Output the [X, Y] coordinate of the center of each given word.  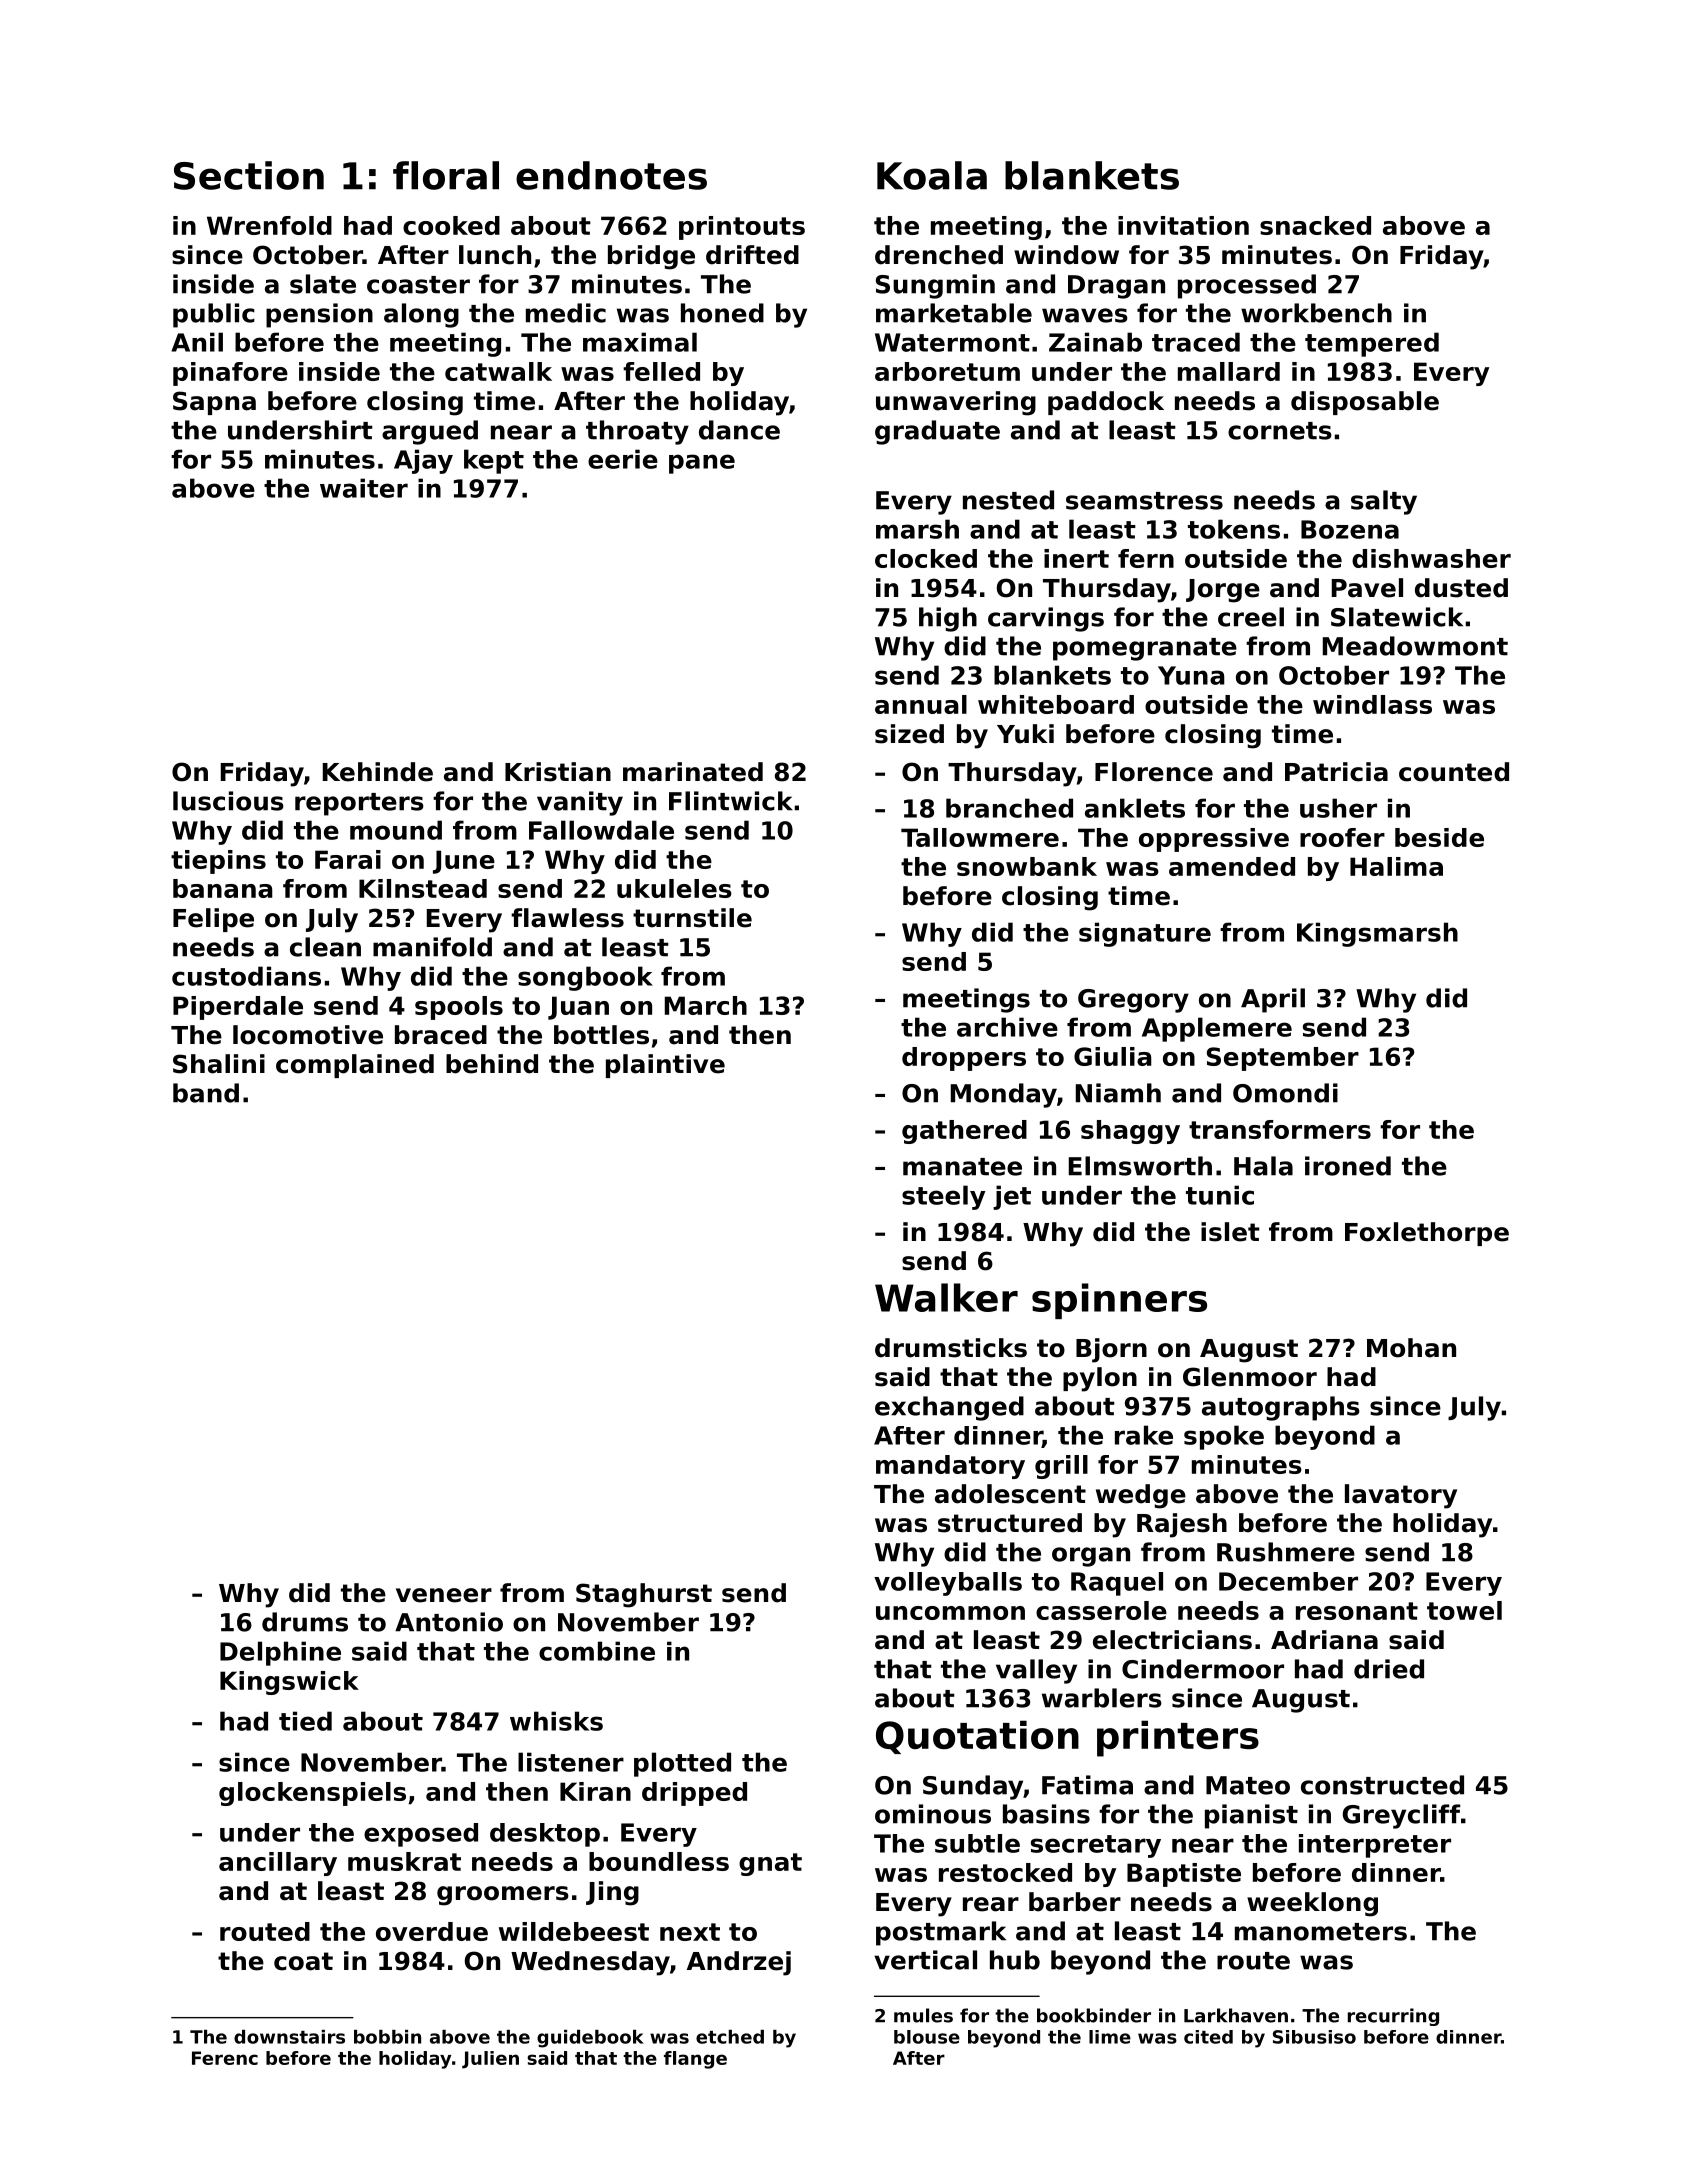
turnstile [692, 918]
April [1273, 1000]
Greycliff [1401, 1816]
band [206, 1093]
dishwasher [1431, 558]
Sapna [214, 403]
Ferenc [225, 2058]
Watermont [952, 342]
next [690, 1932]
